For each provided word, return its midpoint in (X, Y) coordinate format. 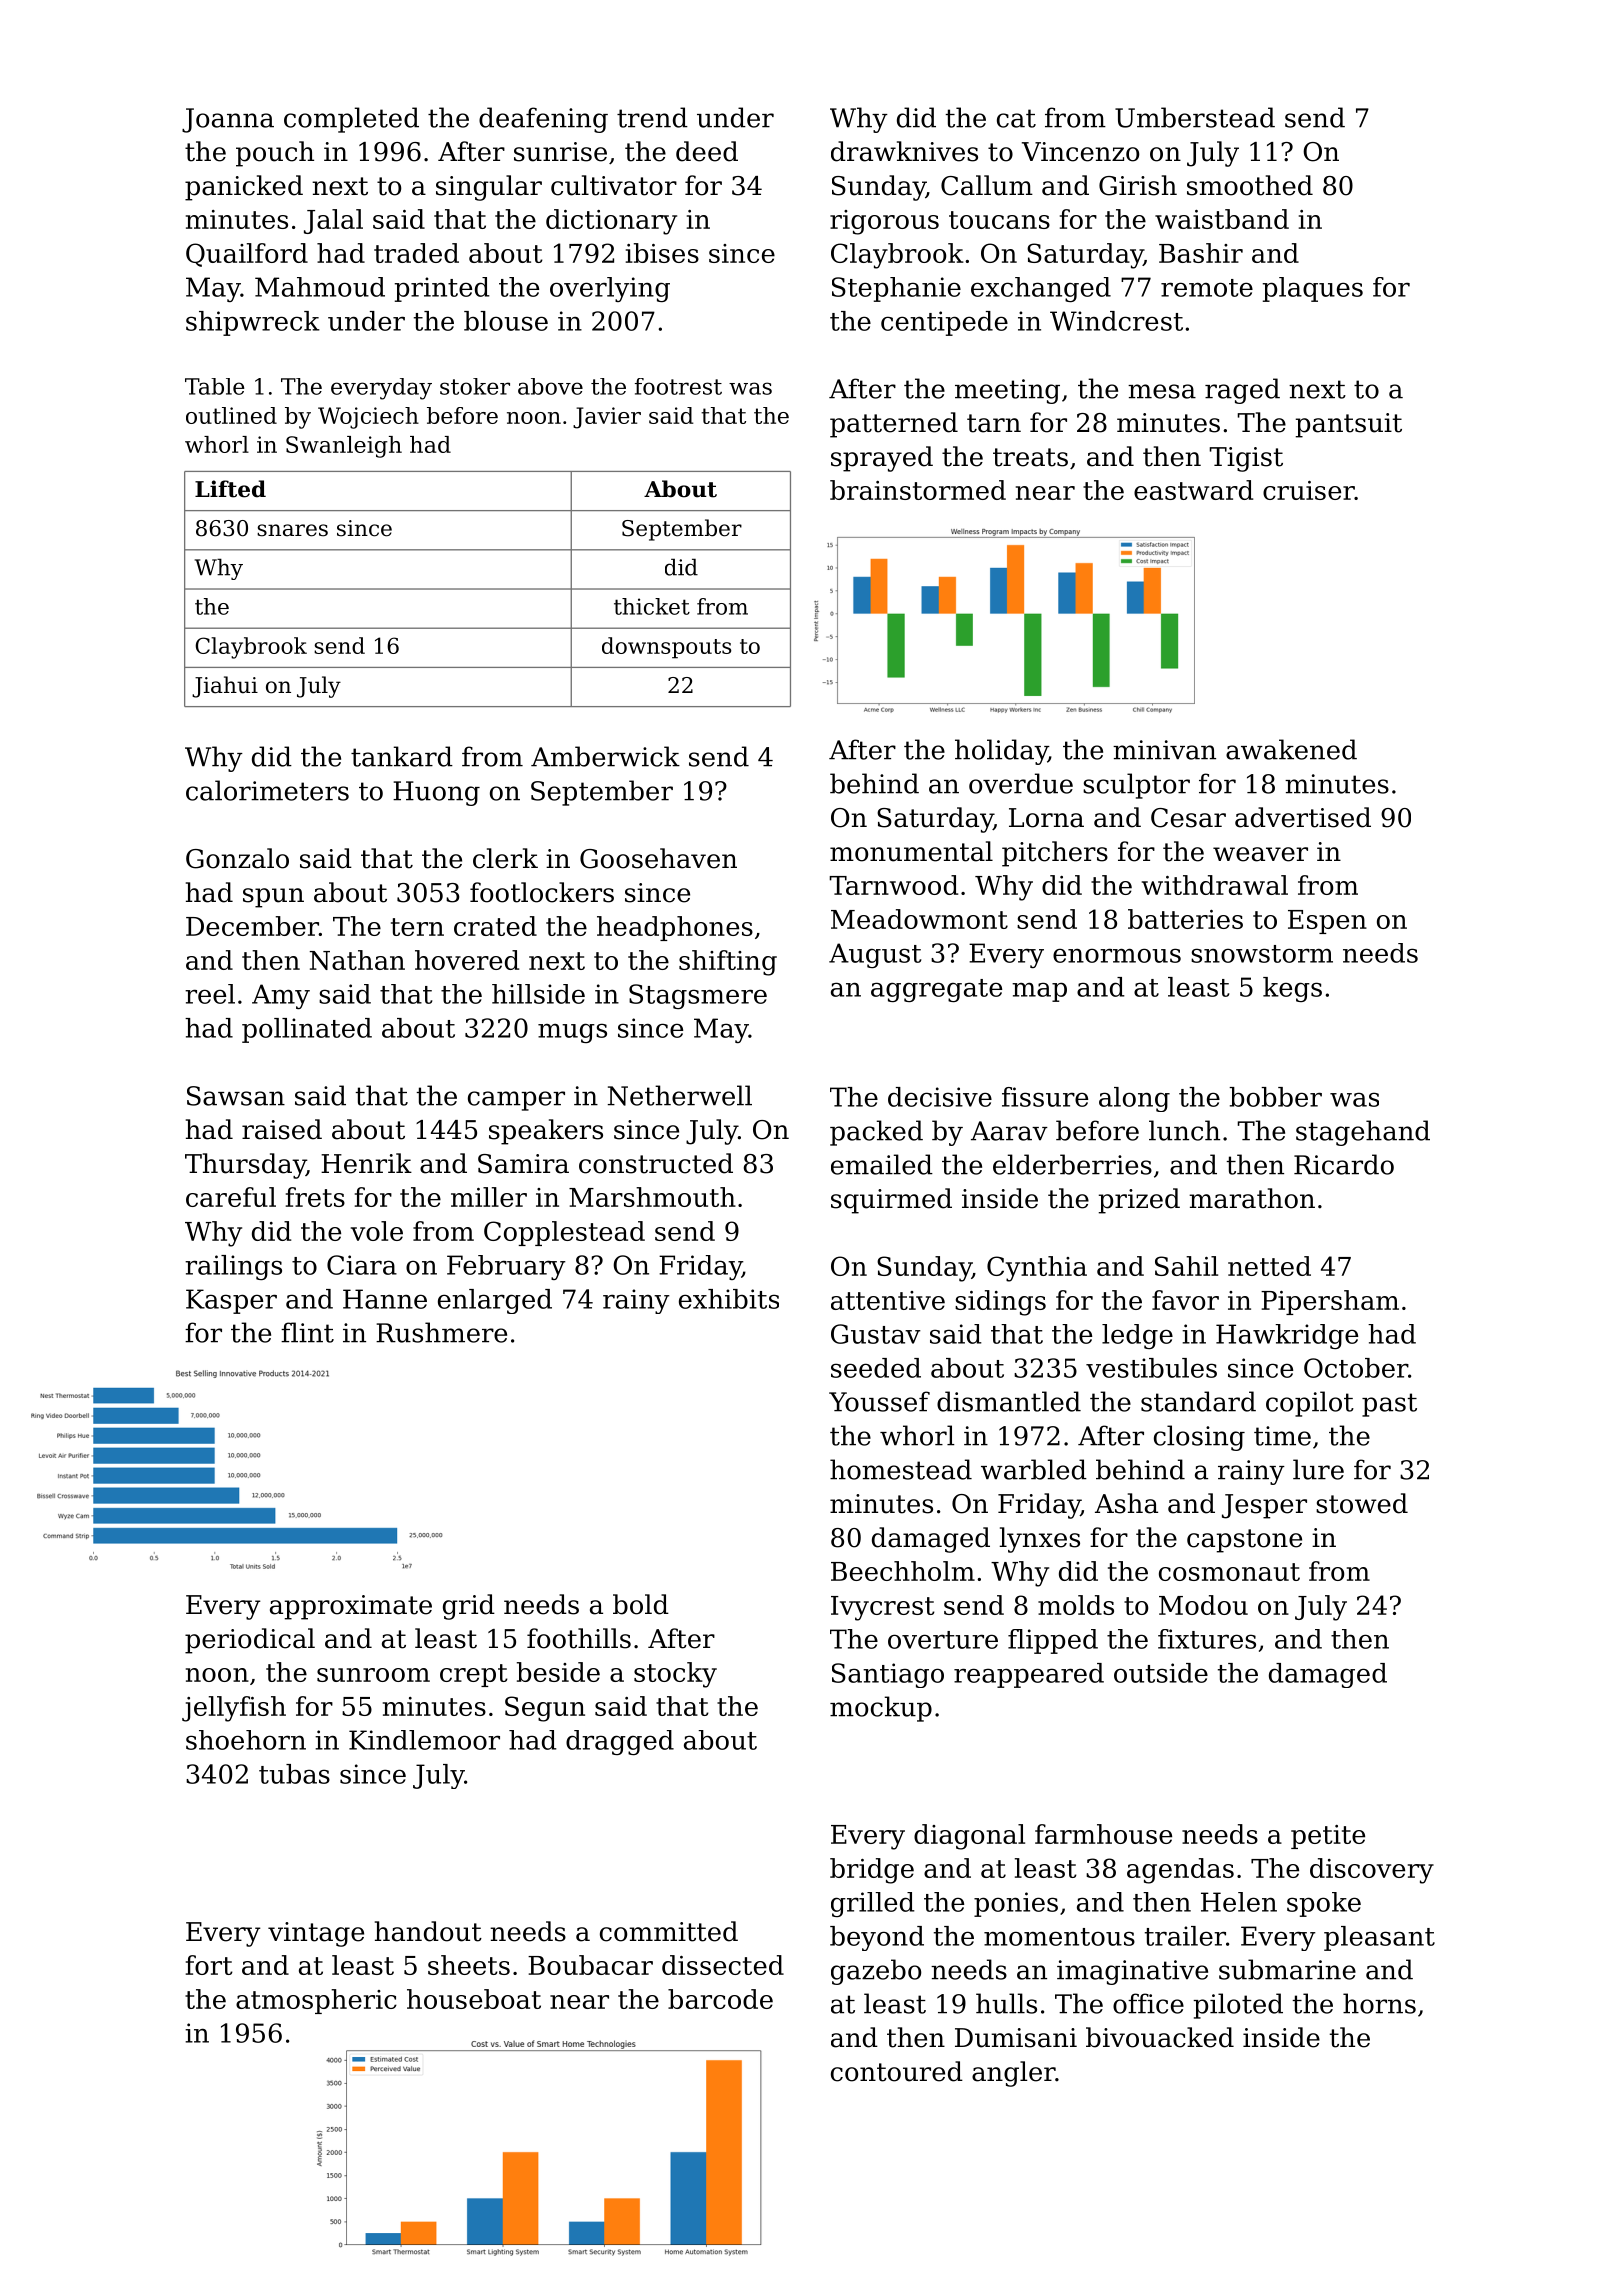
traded (416, 253)
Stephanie (896, 289)
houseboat (474, 1999)
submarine (1287, 1969)
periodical (250, 1641)
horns (1379, 2003)
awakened (1291, 749)
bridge (872, 1871)
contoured (897, 2071)
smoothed (1250, 185)
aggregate (936, 990)
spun (273, 898)
